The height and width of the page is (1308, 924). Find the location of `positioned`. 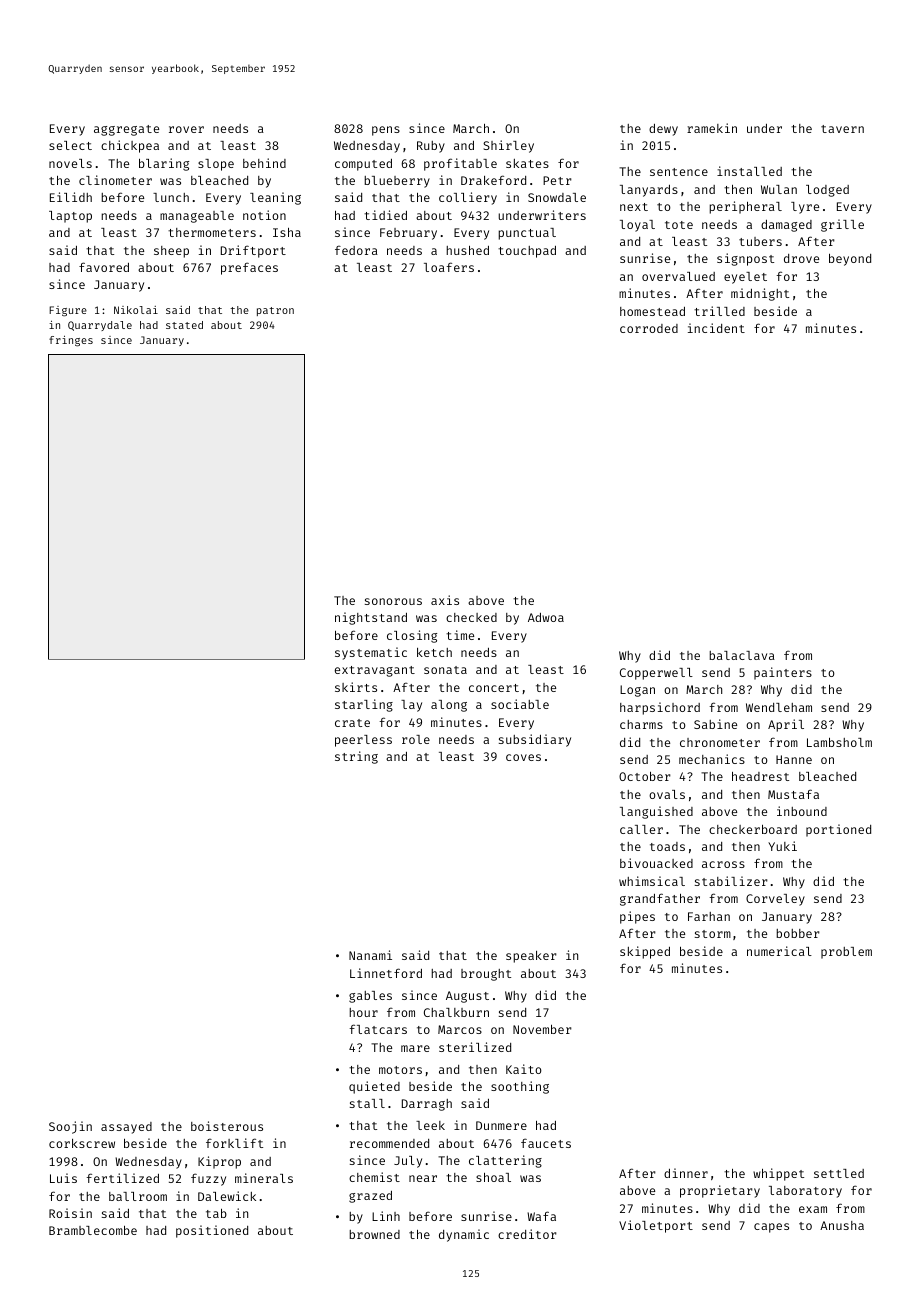

positioned is located at coordinates (212, 1231).
